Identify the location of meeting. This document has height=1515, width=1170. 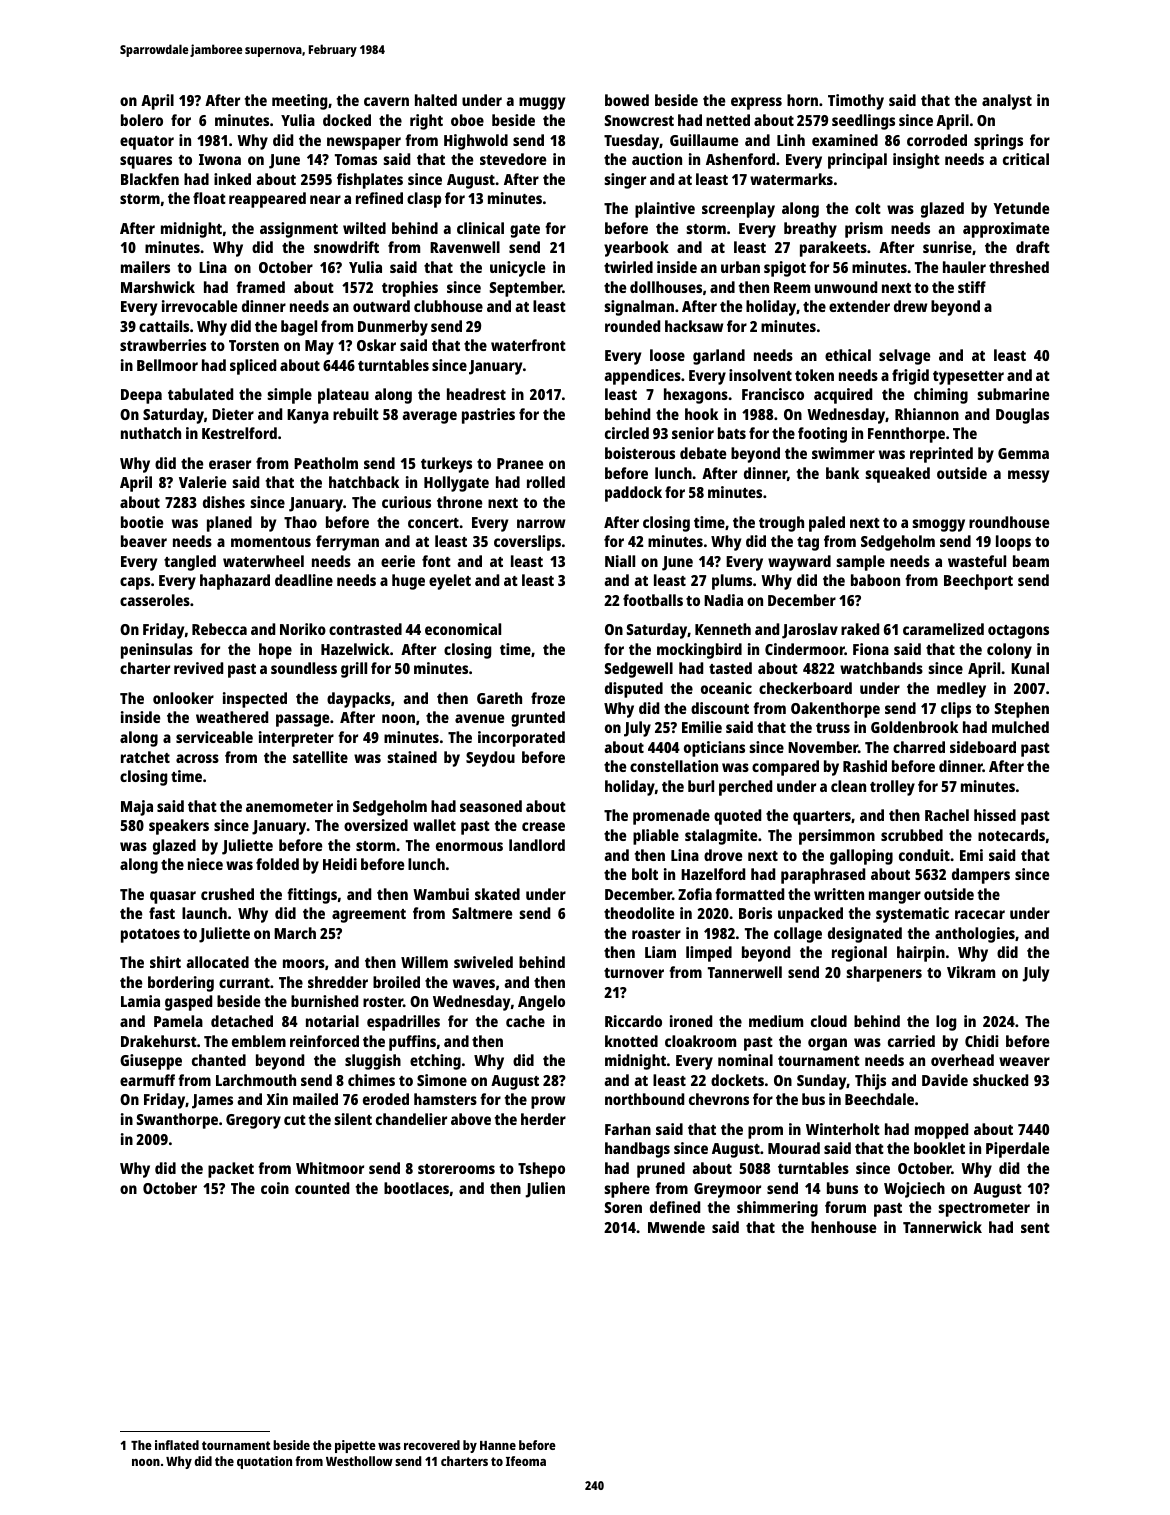
(299, 102).
